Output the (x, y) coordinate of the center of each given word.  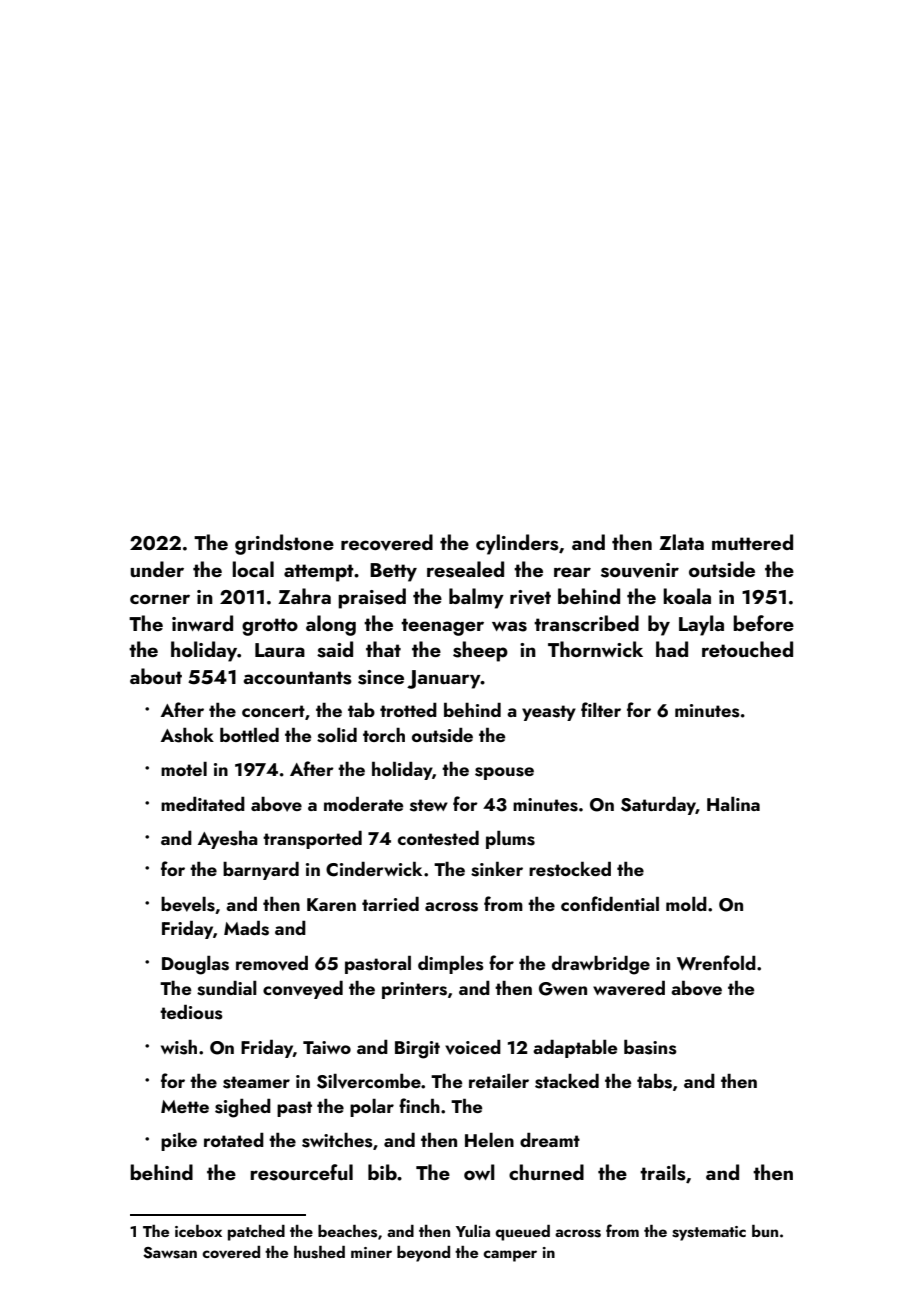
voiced (473, 1047)
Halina (733, 804)
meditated (203, 804)
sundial (227, 988)
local (253, 569)
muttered (752, 542)
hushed (319, 1252)
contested (438, 838)
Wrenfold (716, 963)
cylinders (517, 544)
